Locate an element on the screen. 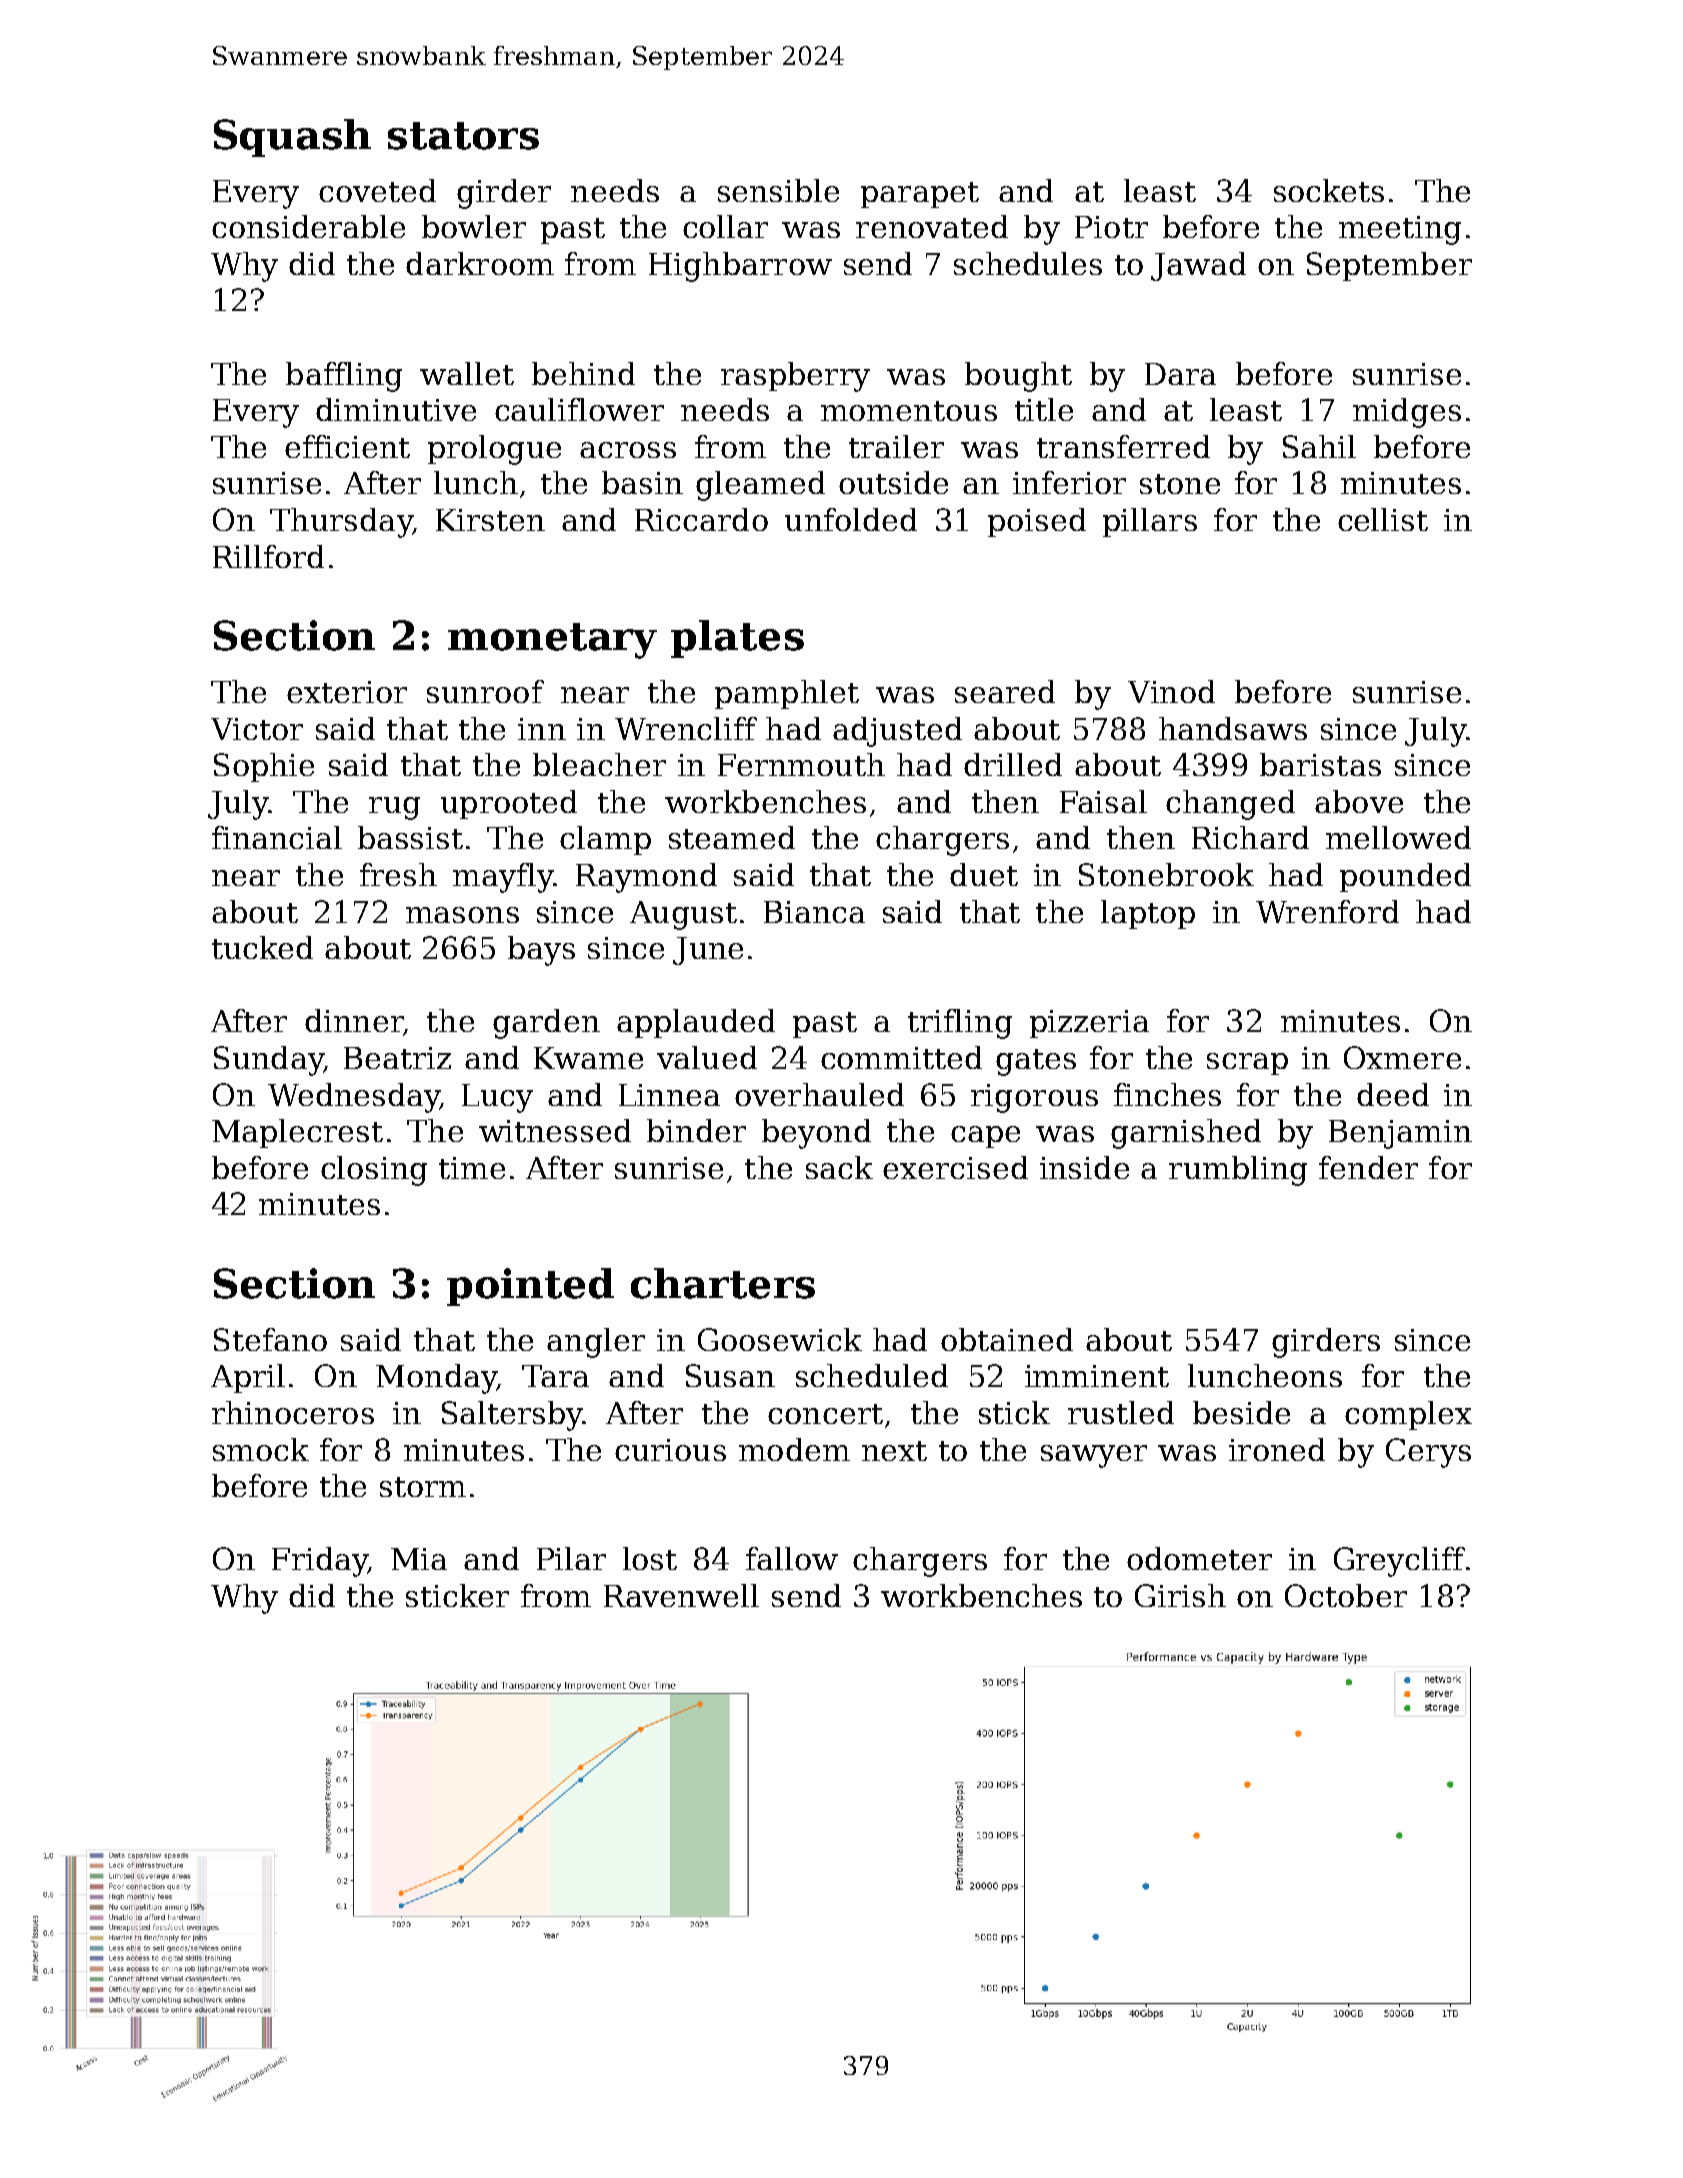 The width and height of the screenshot is (1683, 2178). tucked is located at coordinates (262, 947).
